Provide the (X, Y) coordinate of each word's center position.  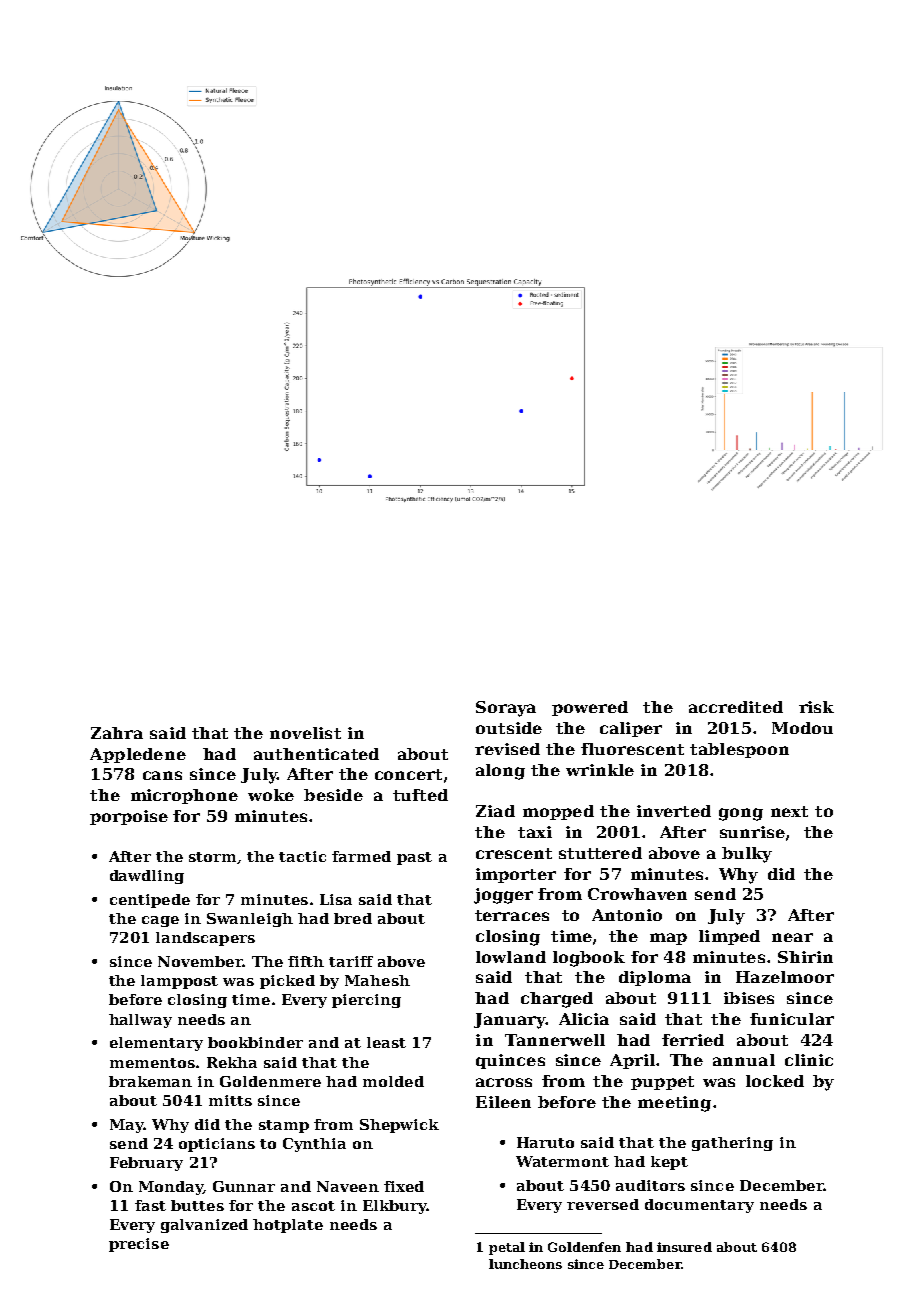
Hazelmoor (785, 977)
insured (684, 1247)
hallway (140, 1021)
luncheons (525, 1264)
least (386, 1042)
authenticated (316, 754)
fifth (306, 961)
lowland (511, 957)
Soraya (506, 709)
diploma (655, 978)
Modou (802, 728)
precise (139, 1245)
